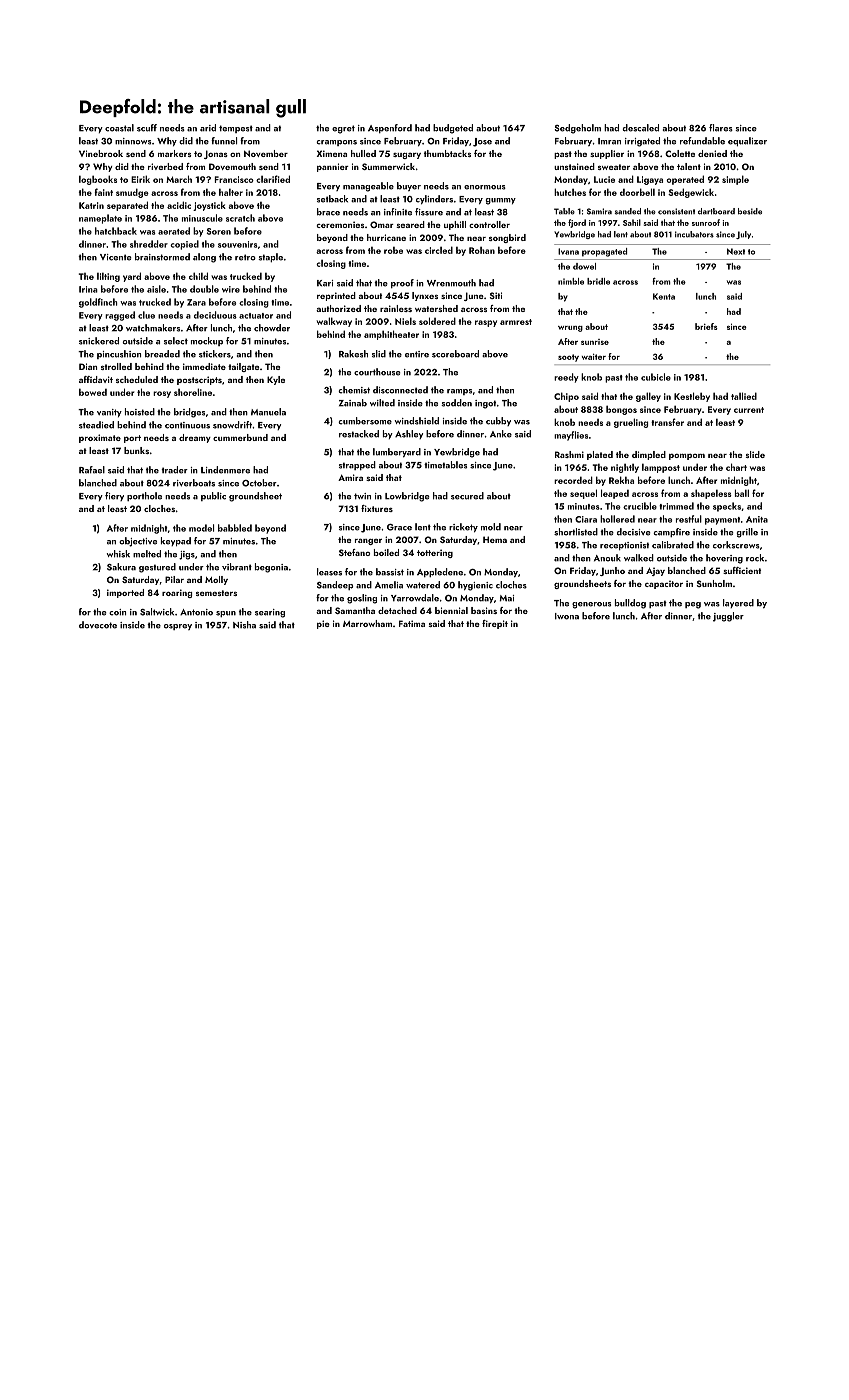 The image size is (849, 1400). Describe the element at coordinates (178, 627) in the page. I see `osprey` at that location.
